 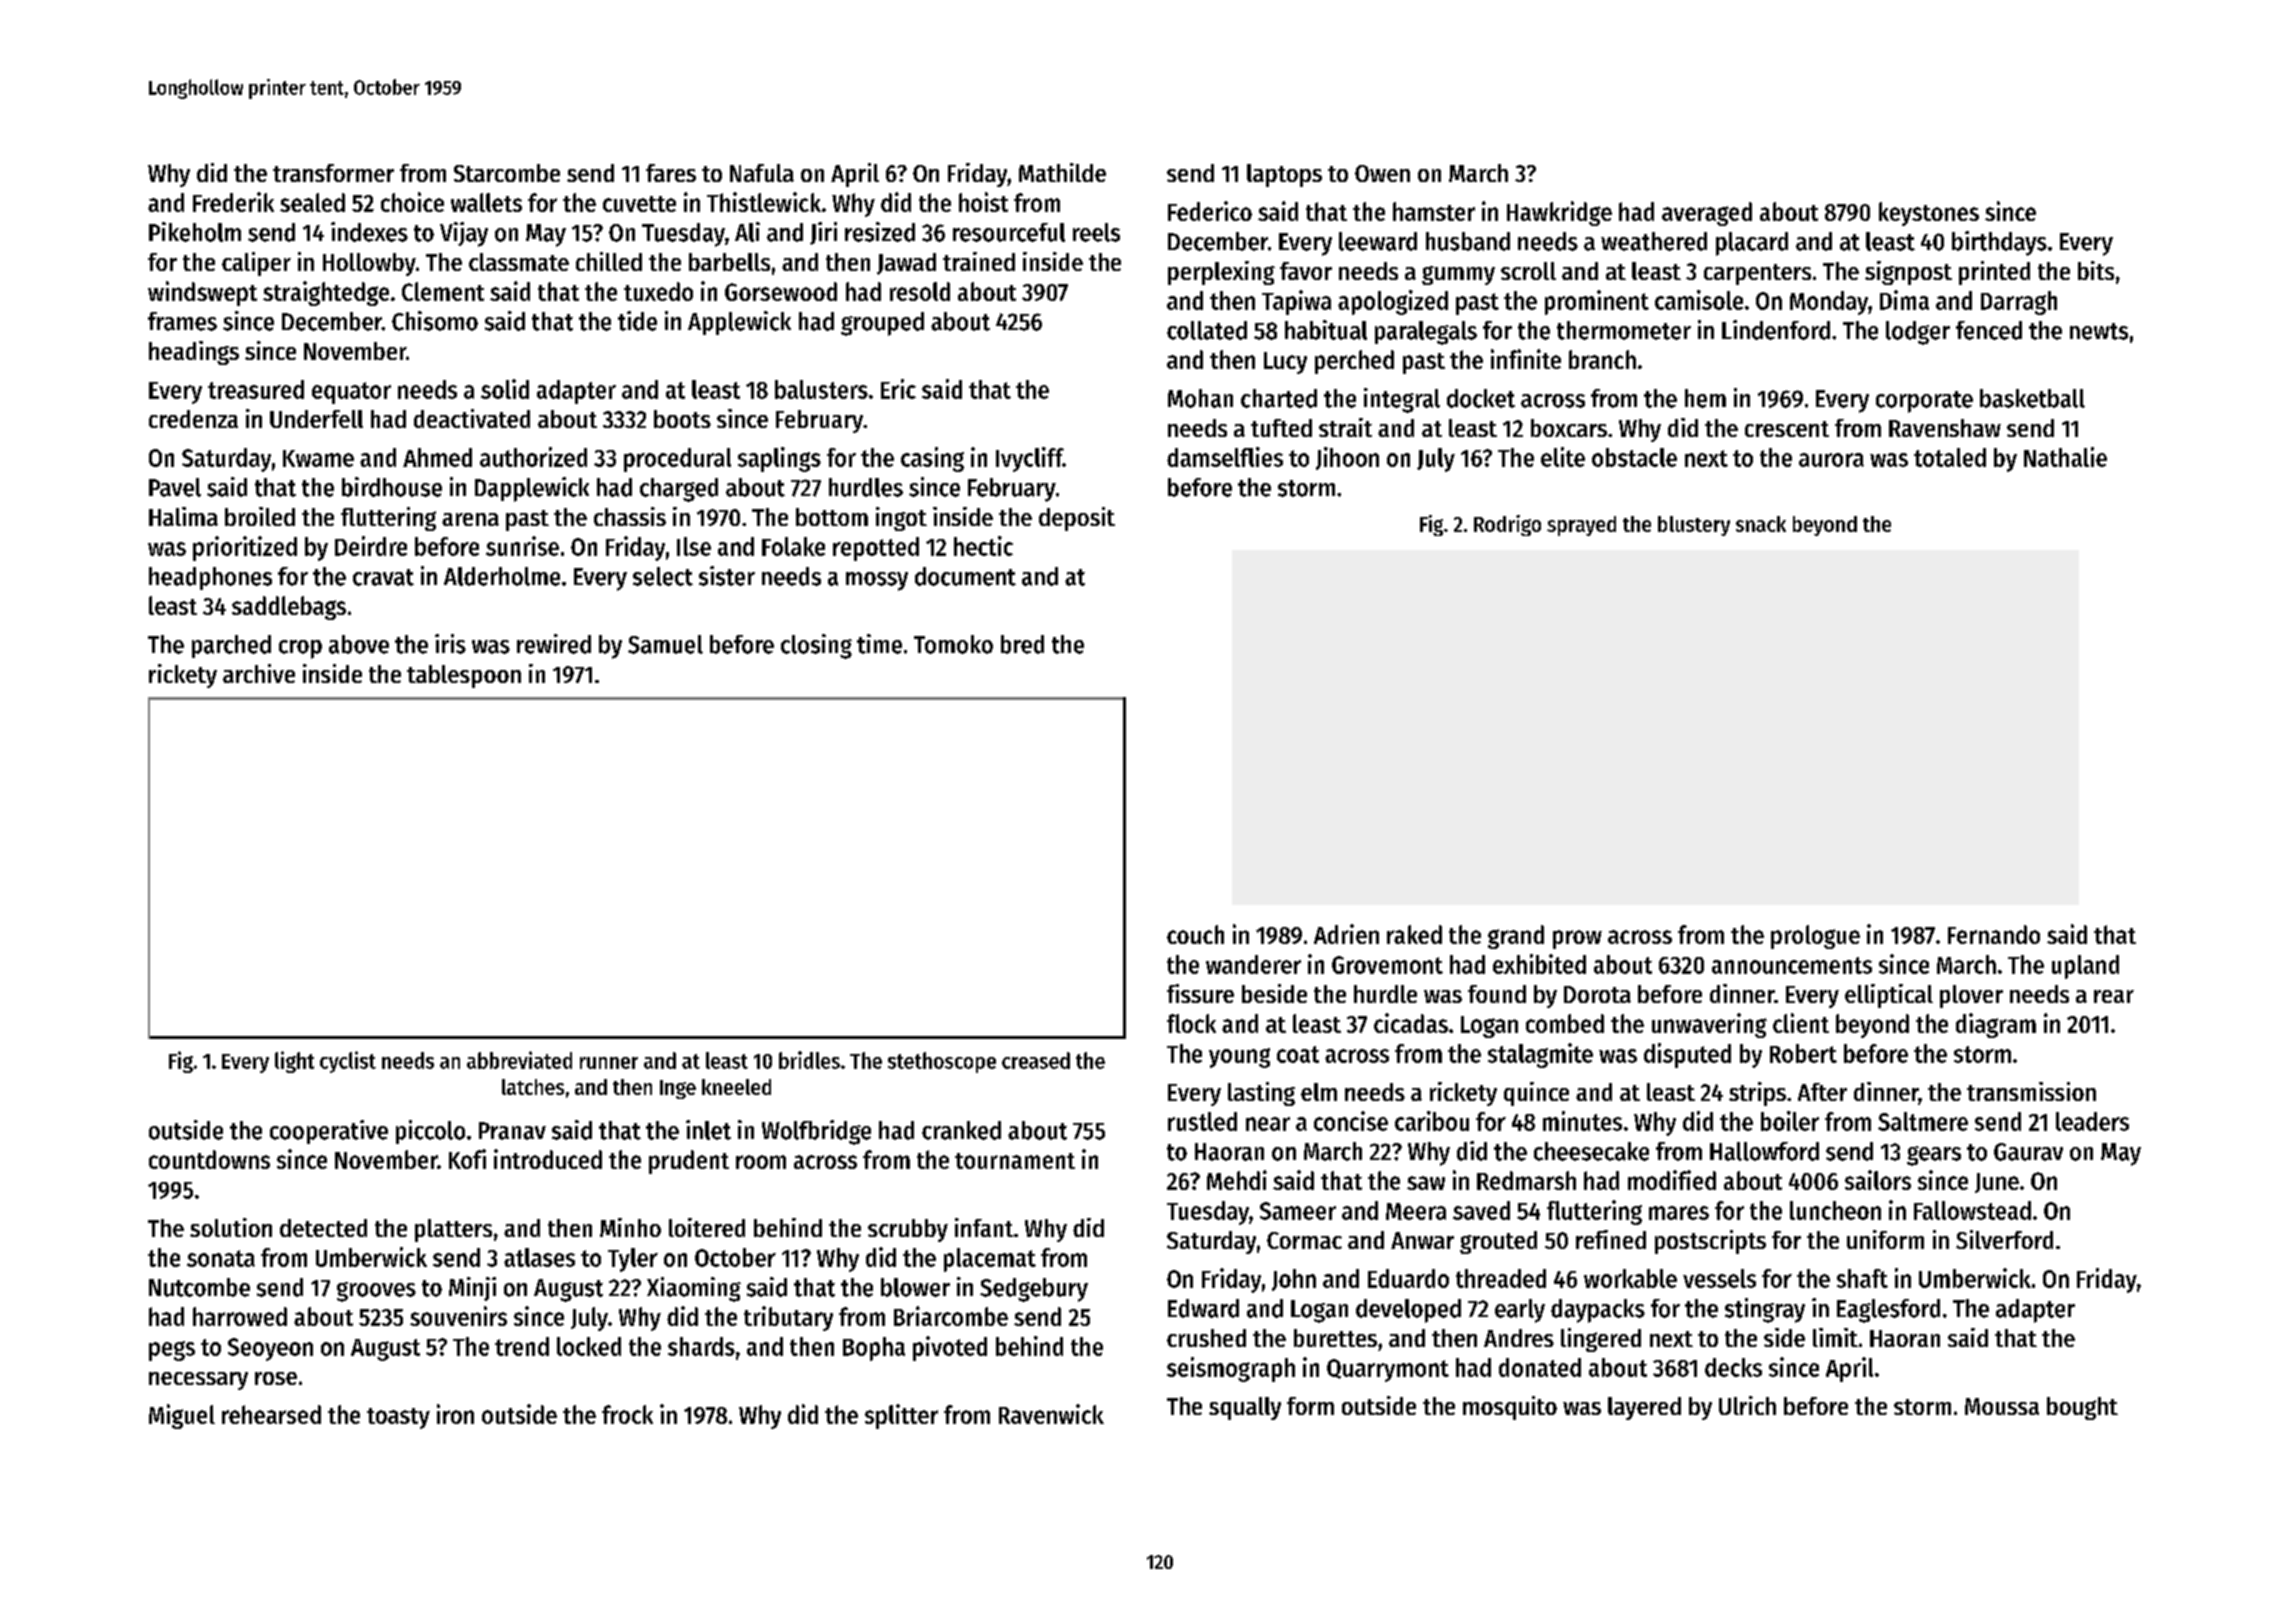 What do you see at coordinates (1036, 1060) in the page?
I see `creased` at bounding box center [1036, 1060].
